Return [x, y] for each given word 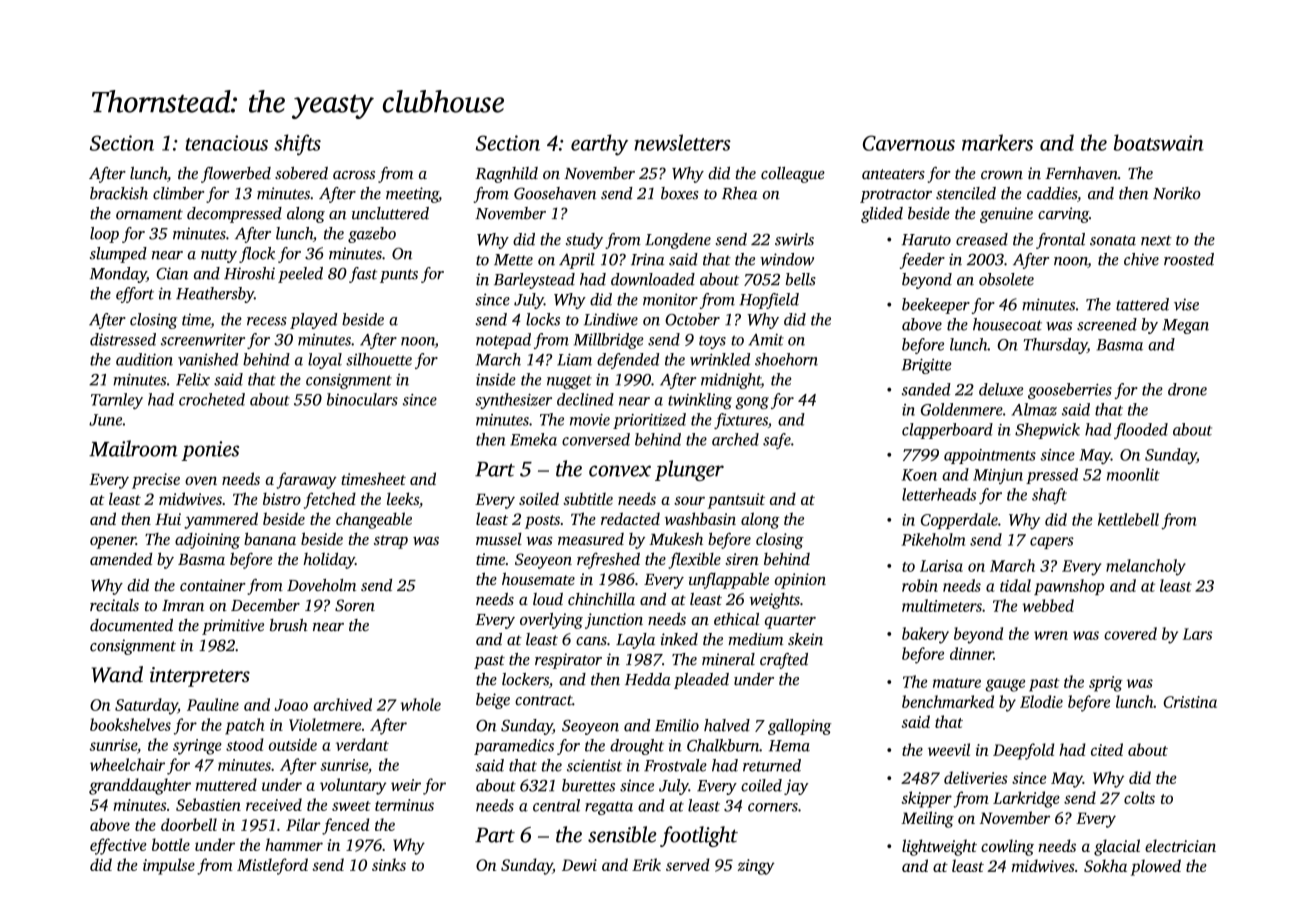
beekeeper [936, 306]
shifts [297, 145]
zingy [756, 867]
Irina [648, 259]
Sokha [1105, 865]
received [274, 804]
